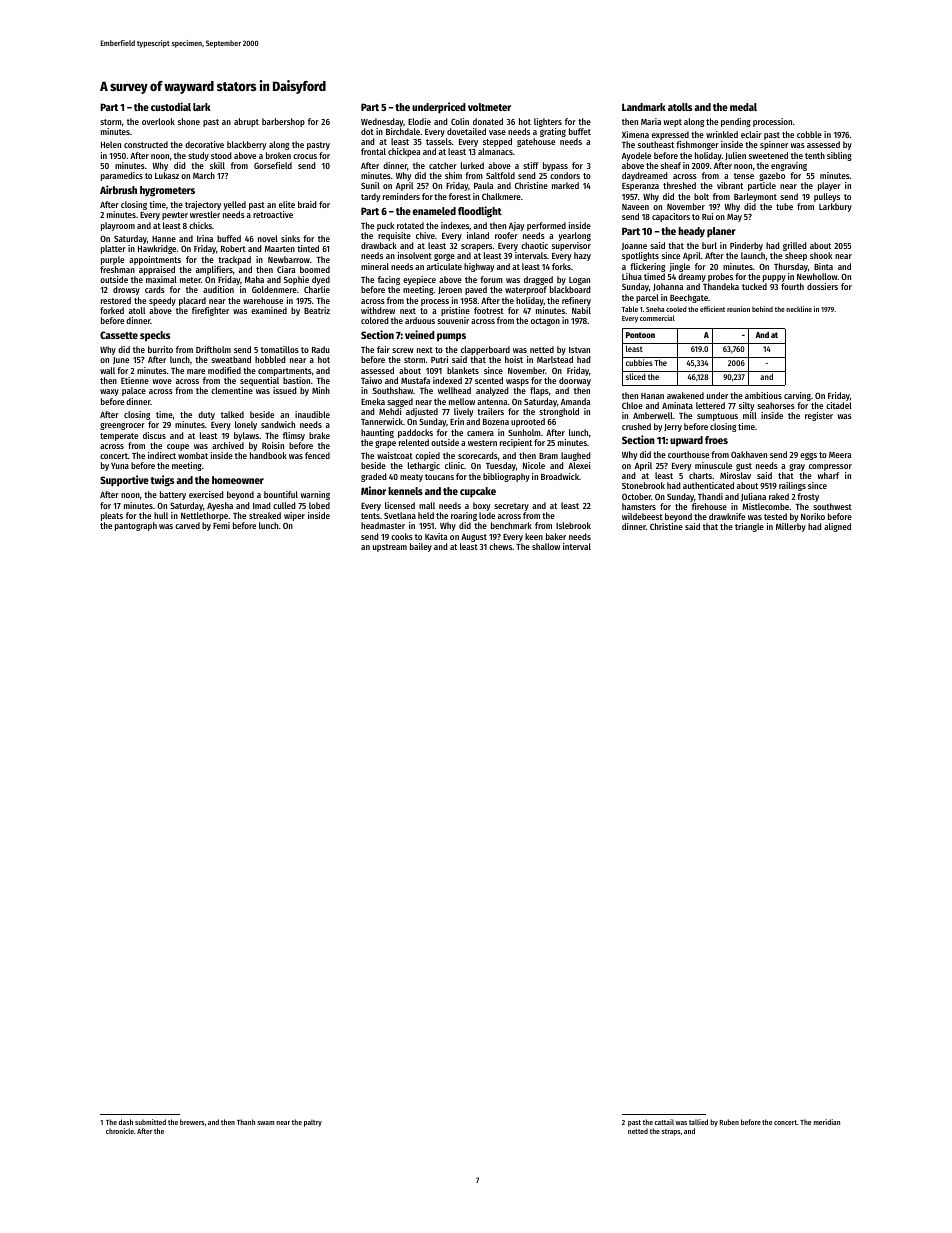 This screenshot has height=1233, width=952. Describe the element at coordinates (671, 1132) in the screenshot. I see `straps` at that location.
